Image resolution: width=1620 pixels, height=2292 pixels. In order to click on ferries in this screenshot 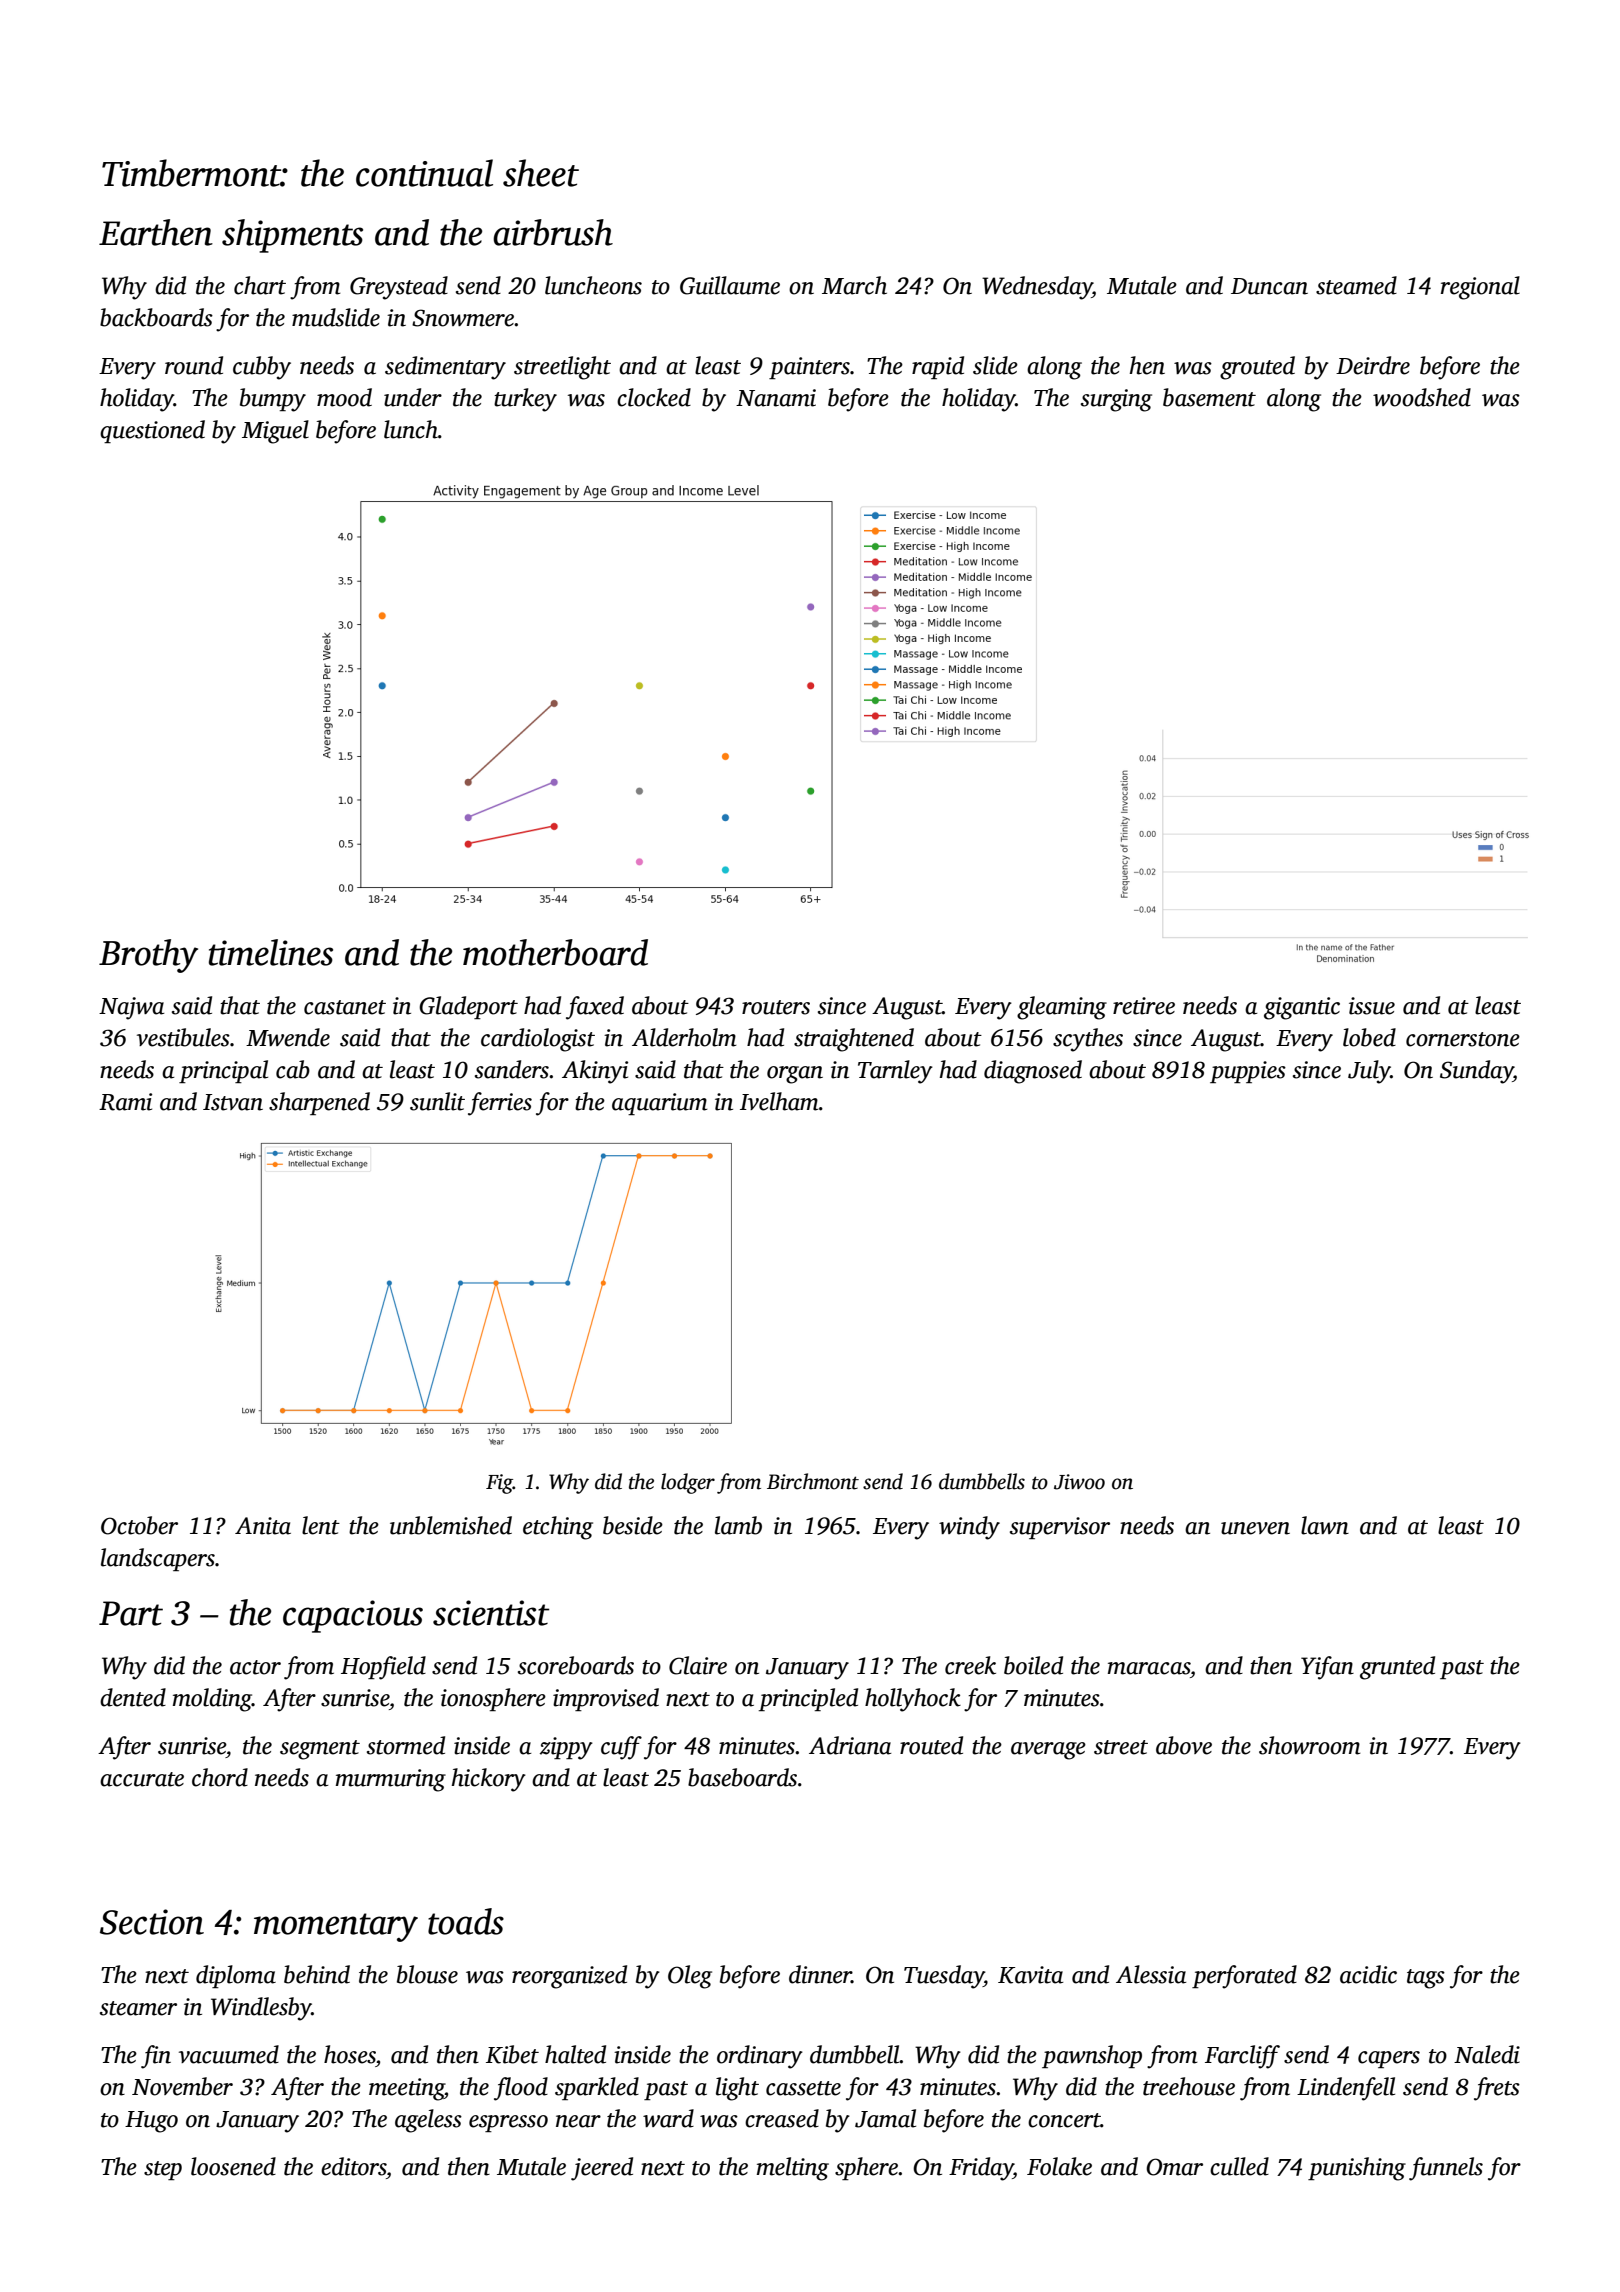, I will do `click(500, 1104)`.
